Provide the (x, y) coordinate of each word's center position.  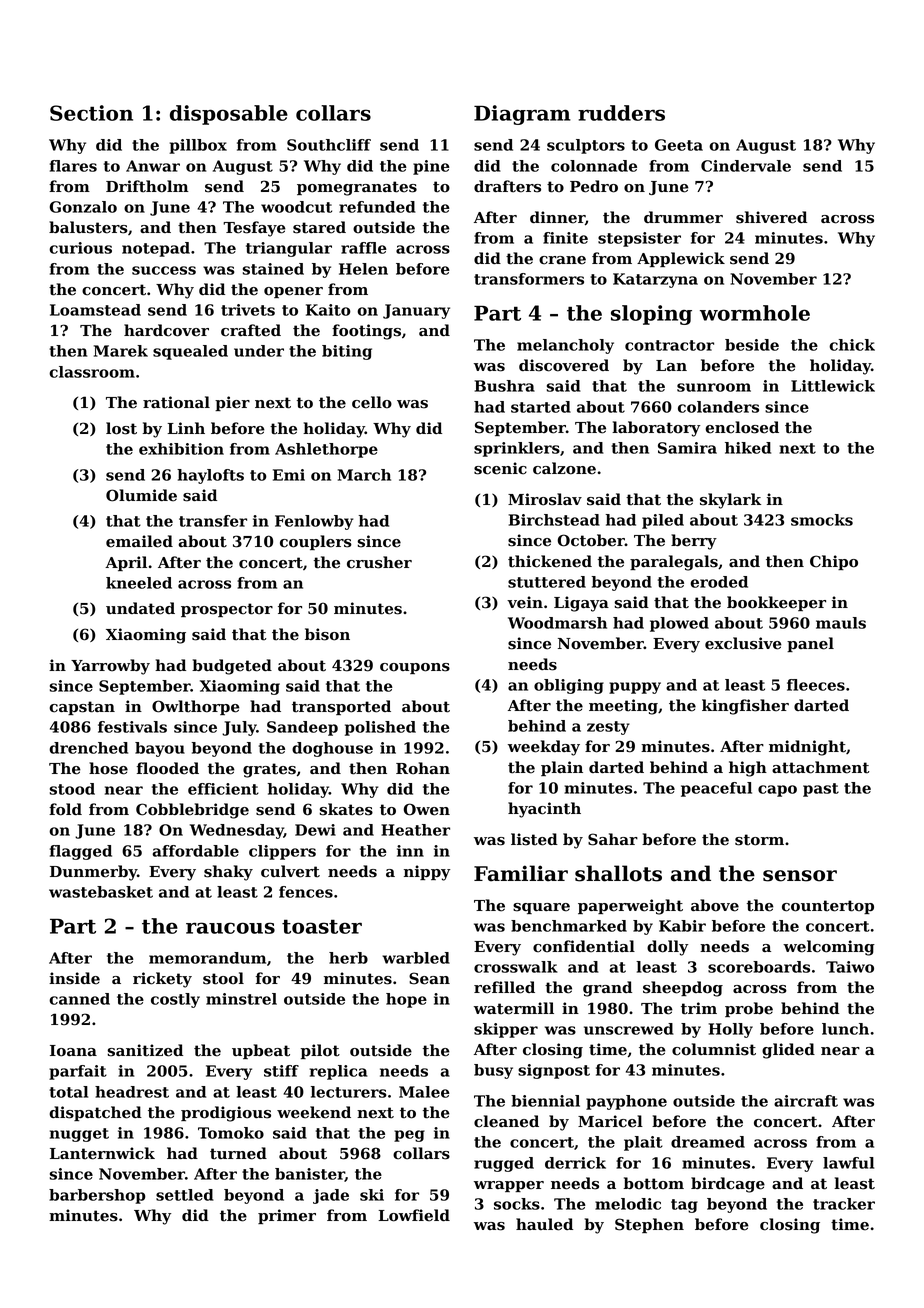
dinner (557, 217)
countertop (828, 907)
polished (380, 728)
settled (185, 1195)
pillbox (198, 146)
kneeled (139, 583)
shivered (771, 217)
